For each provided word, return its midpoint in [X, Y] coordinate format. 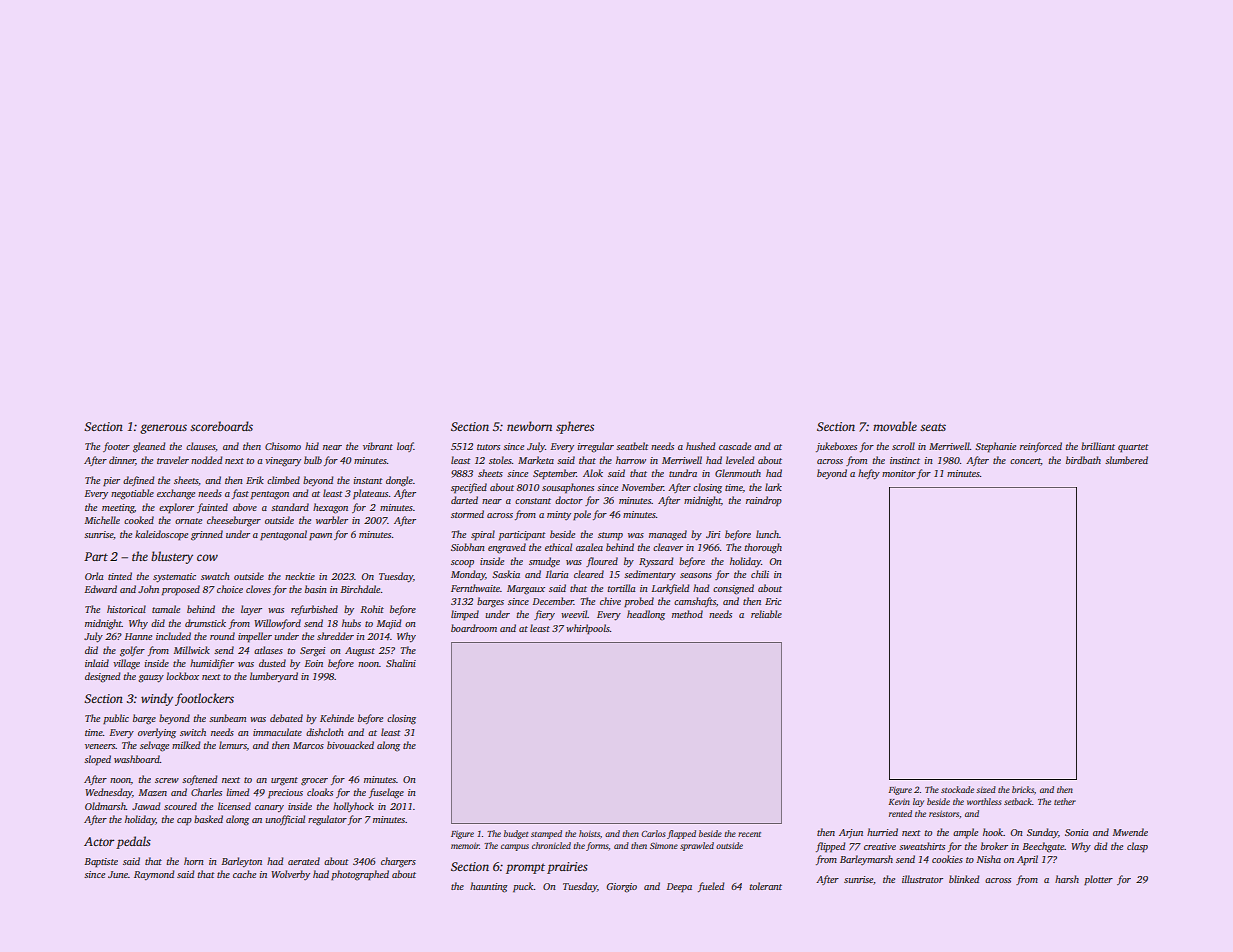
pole [582, 515]
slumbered [1126, 460]
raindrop [764, 501]
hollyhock [353, 807]
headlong [646, 615]
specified [469, 488]
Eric [773, 601]
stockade [957, 789]
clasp [1137, 847]
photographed [360, 875]
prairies [567, 868]
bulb [313, 460]
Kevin [899, 801]
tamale [166, 609]
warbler [332, 520]
